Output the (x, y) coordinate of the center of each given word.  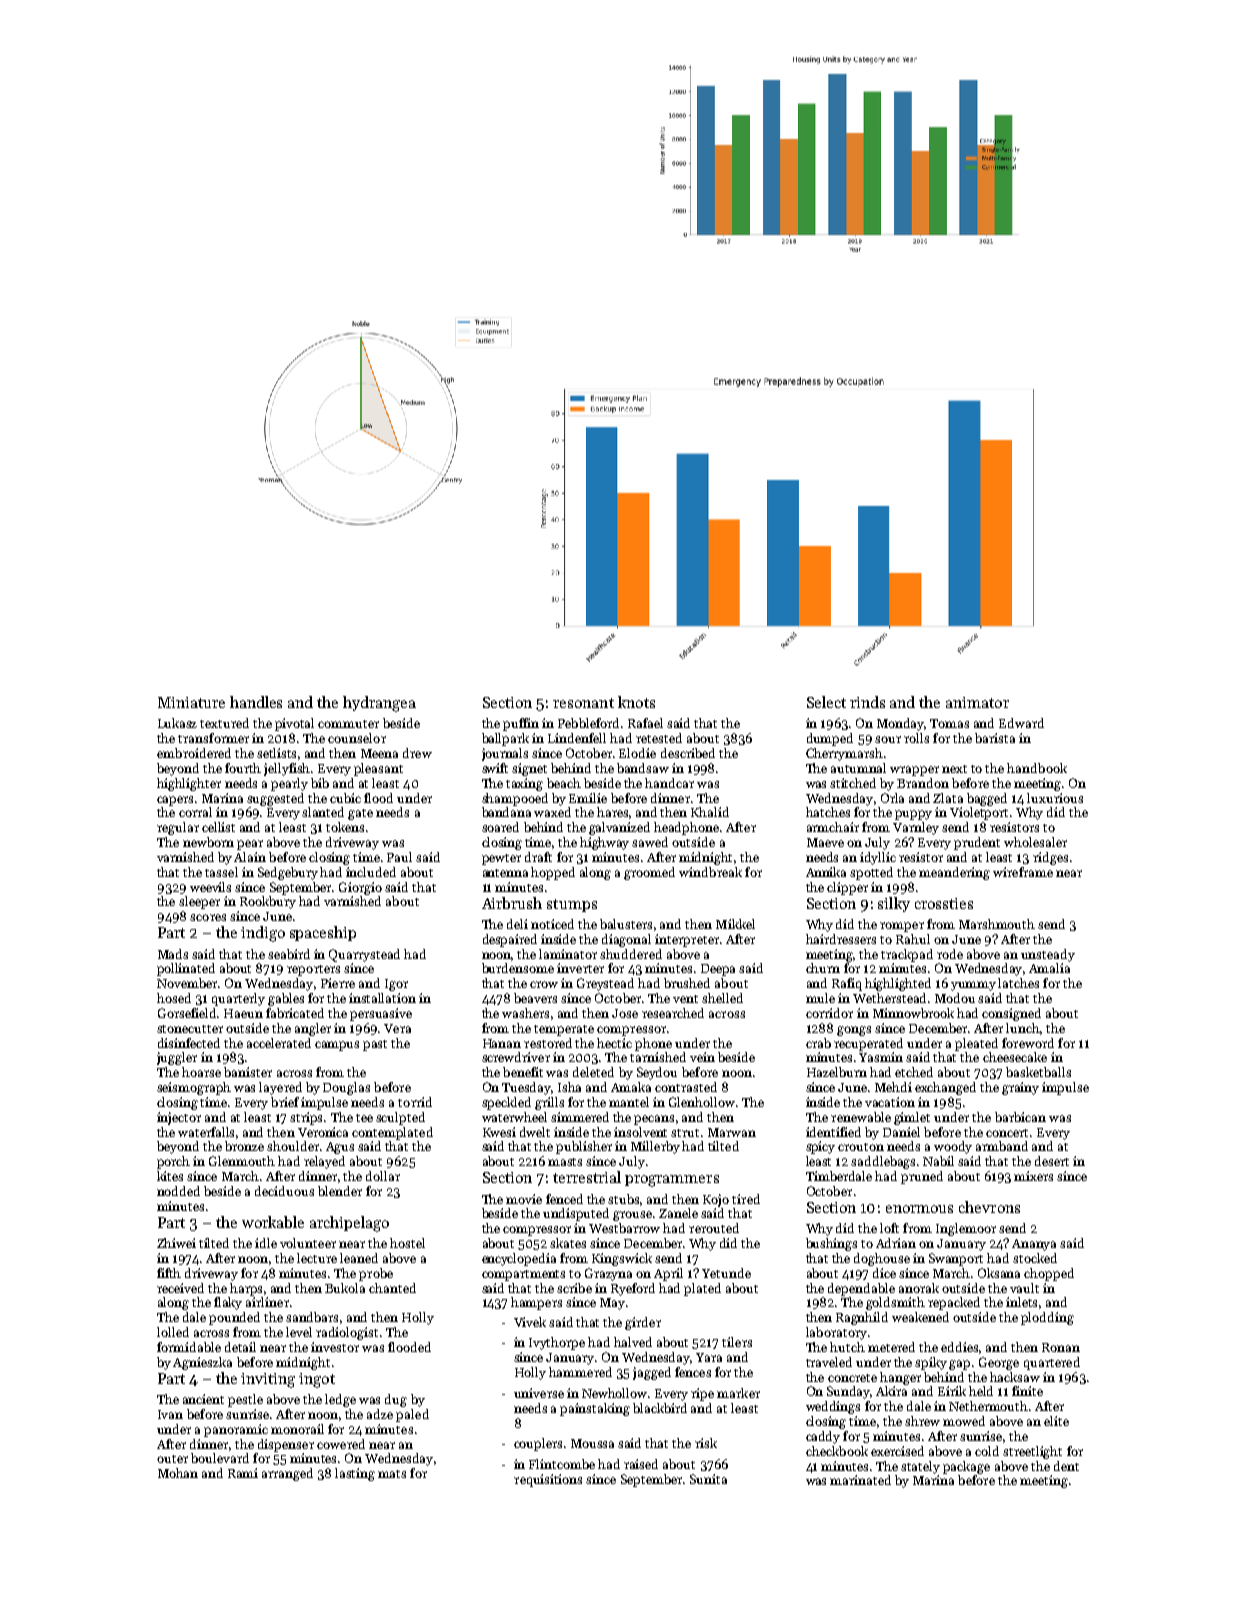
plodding (1047, 1318)
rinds (867, 702)
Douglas (346, 1088)
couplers (538, 1444)
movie (524, 1199)
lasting (355, 1474)
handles (256, 702)
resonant (583, 703)
